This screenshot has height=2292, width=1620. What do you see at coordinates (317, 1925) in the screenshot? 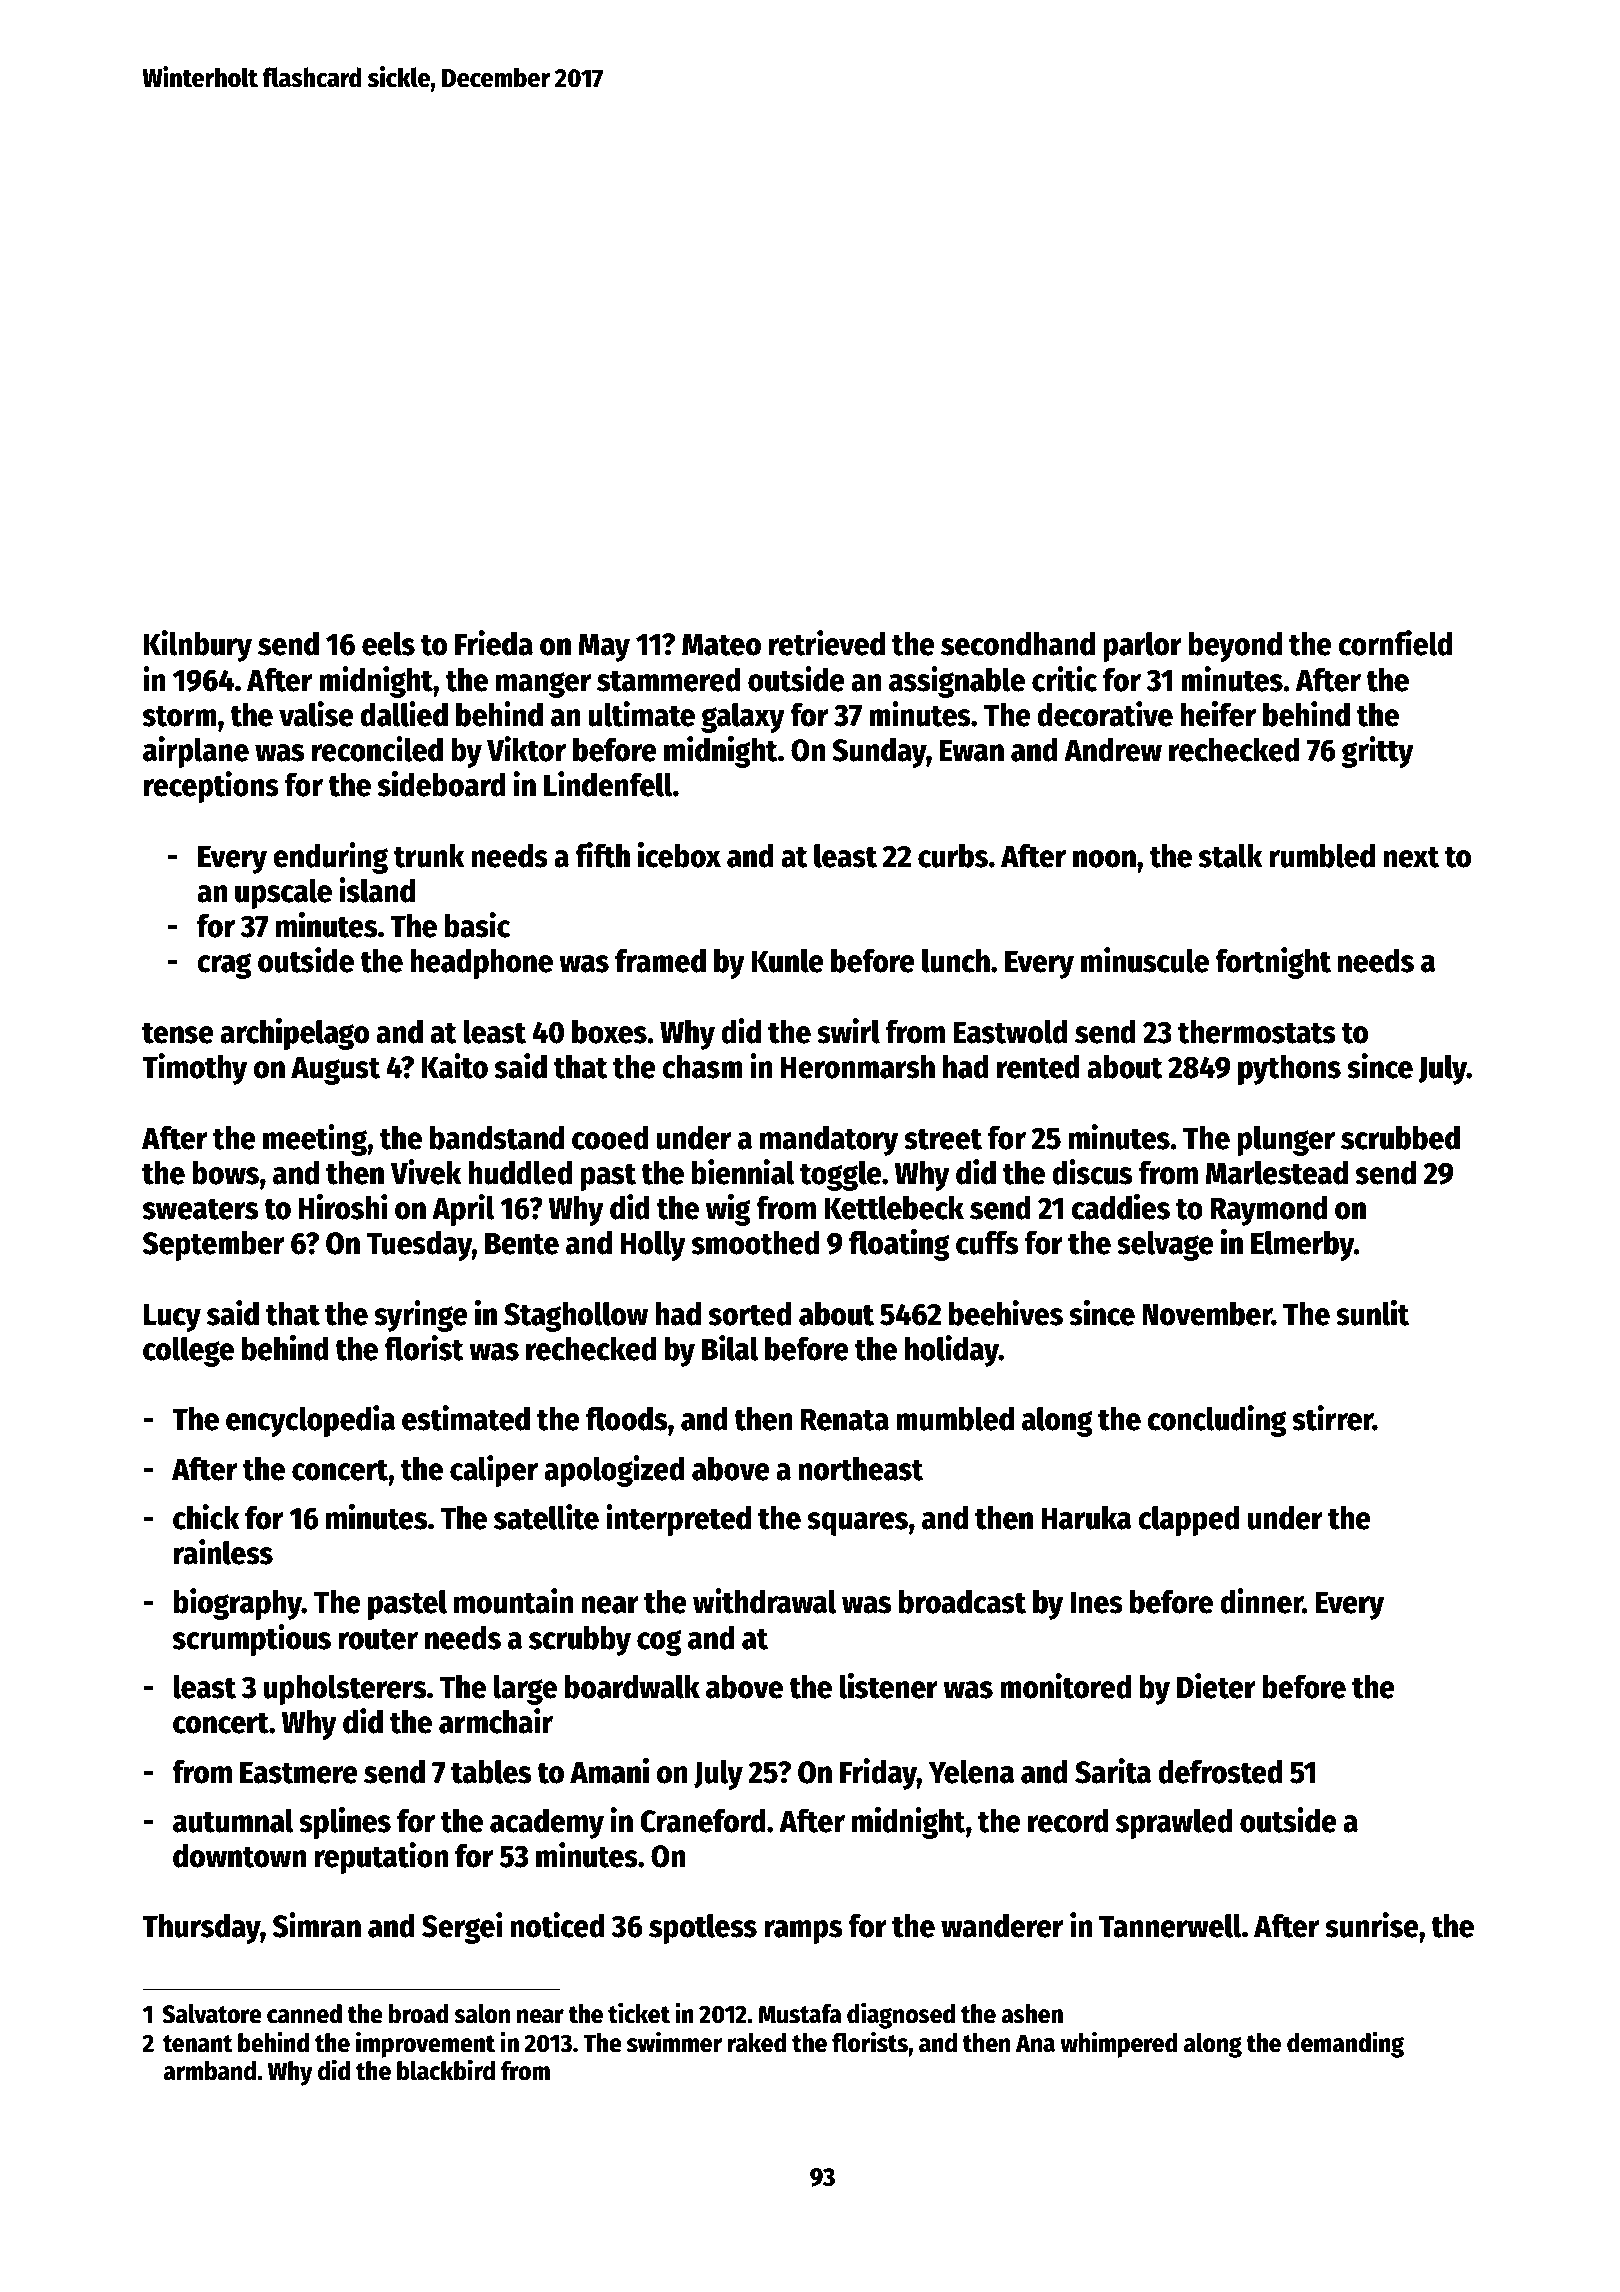
I see `Simran` at bounding box center [317, 1925].
